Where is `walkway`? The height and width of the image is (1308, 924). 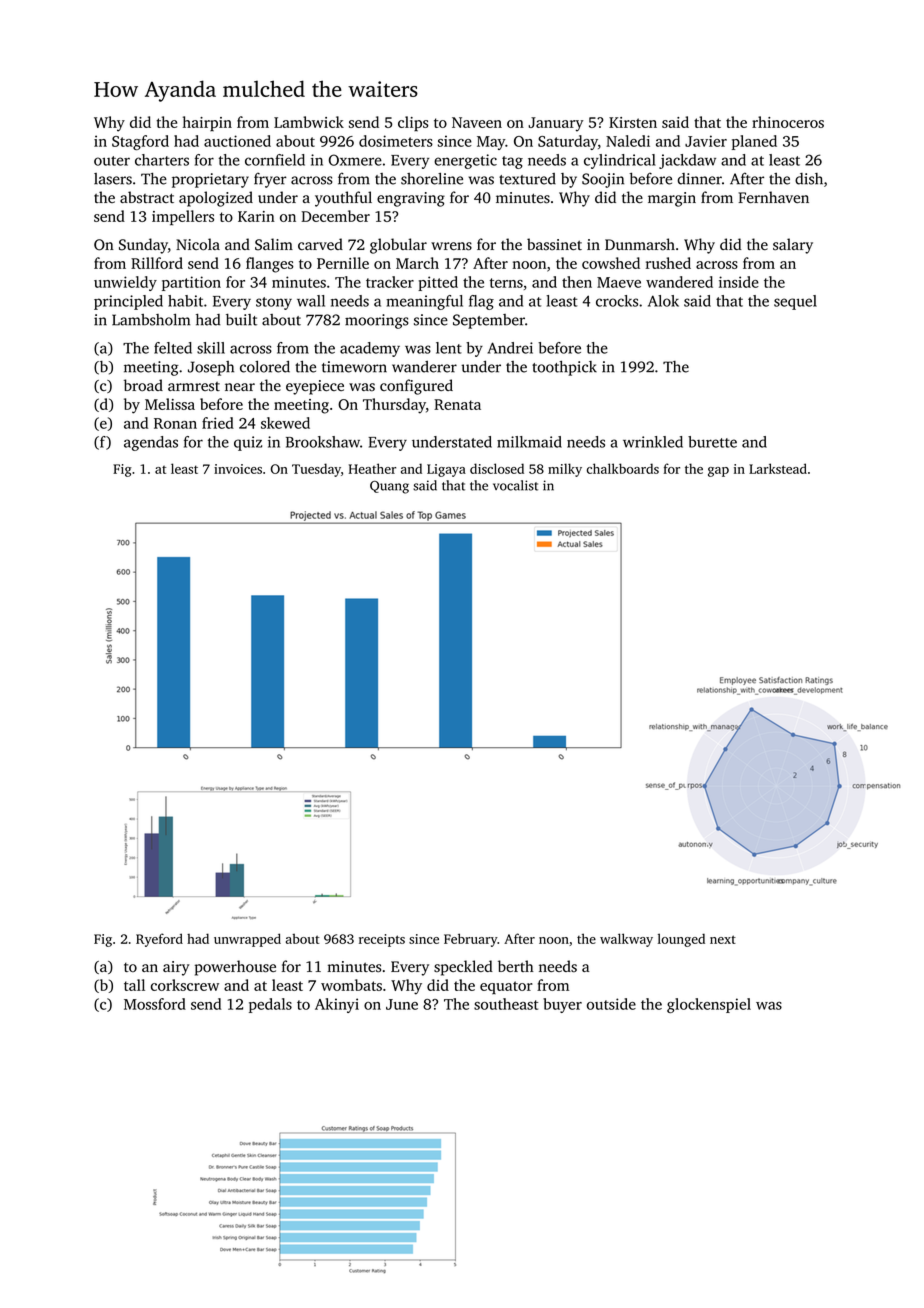
walkway is located at coordinates (626, 940).
